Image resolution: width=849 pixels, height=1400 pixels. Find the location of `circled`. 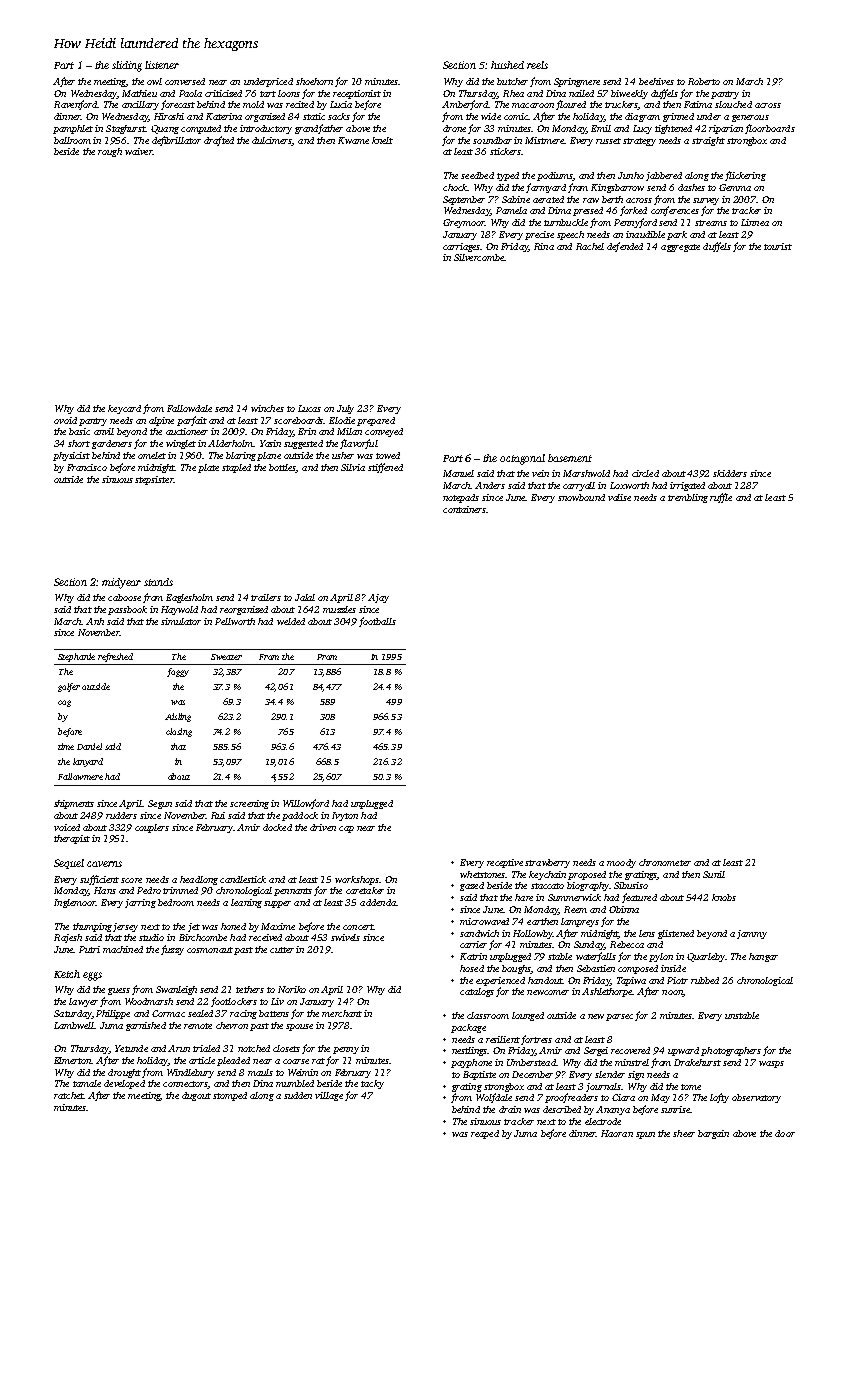

circled is located at coordinates (645, 473).
